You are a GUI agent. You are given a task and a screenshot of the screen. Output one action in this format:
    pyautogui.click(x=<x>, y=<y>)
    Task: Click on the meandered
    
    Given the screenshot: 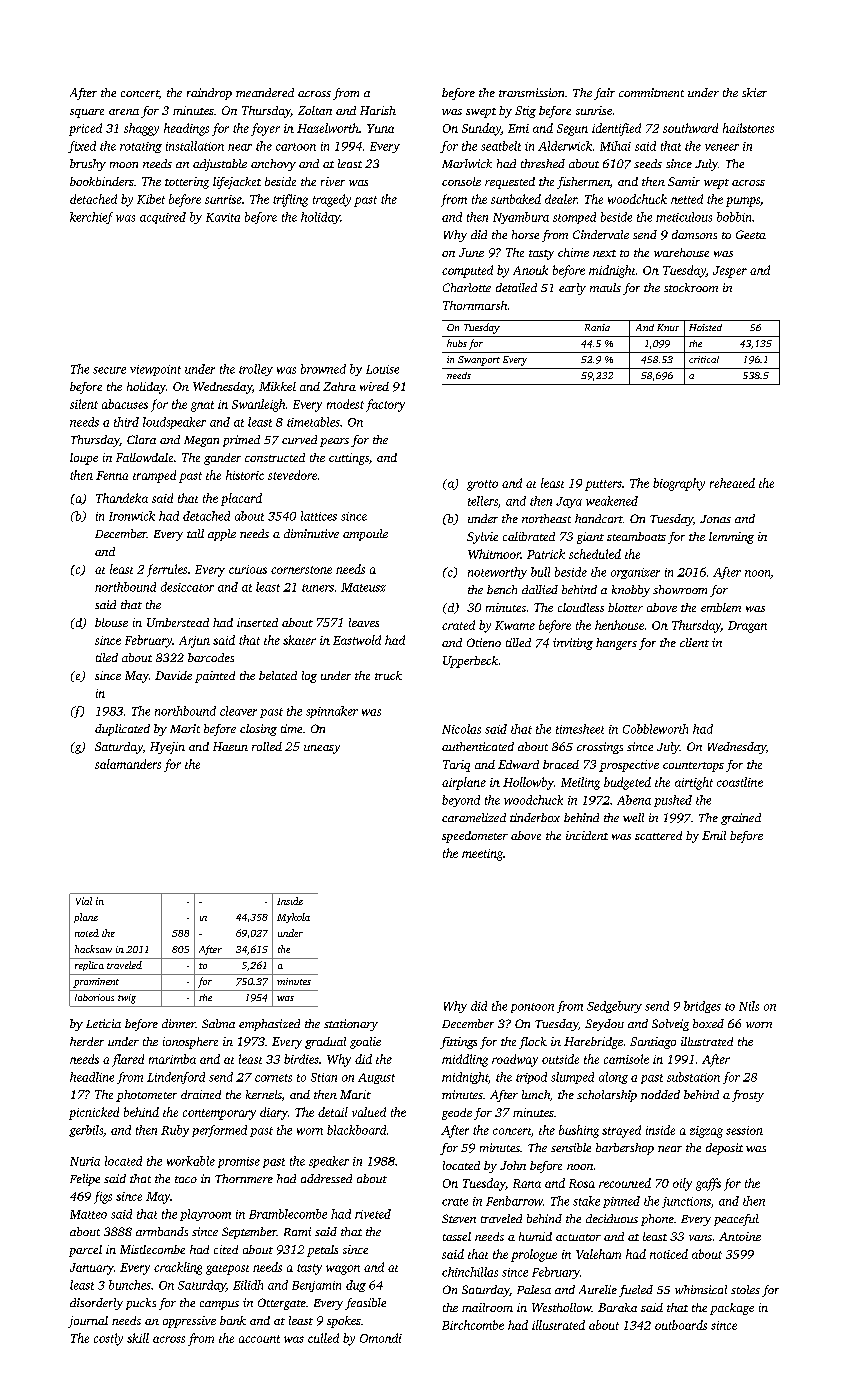 What is the action you would take?
    pyautogui.click(x=265, y=92)
